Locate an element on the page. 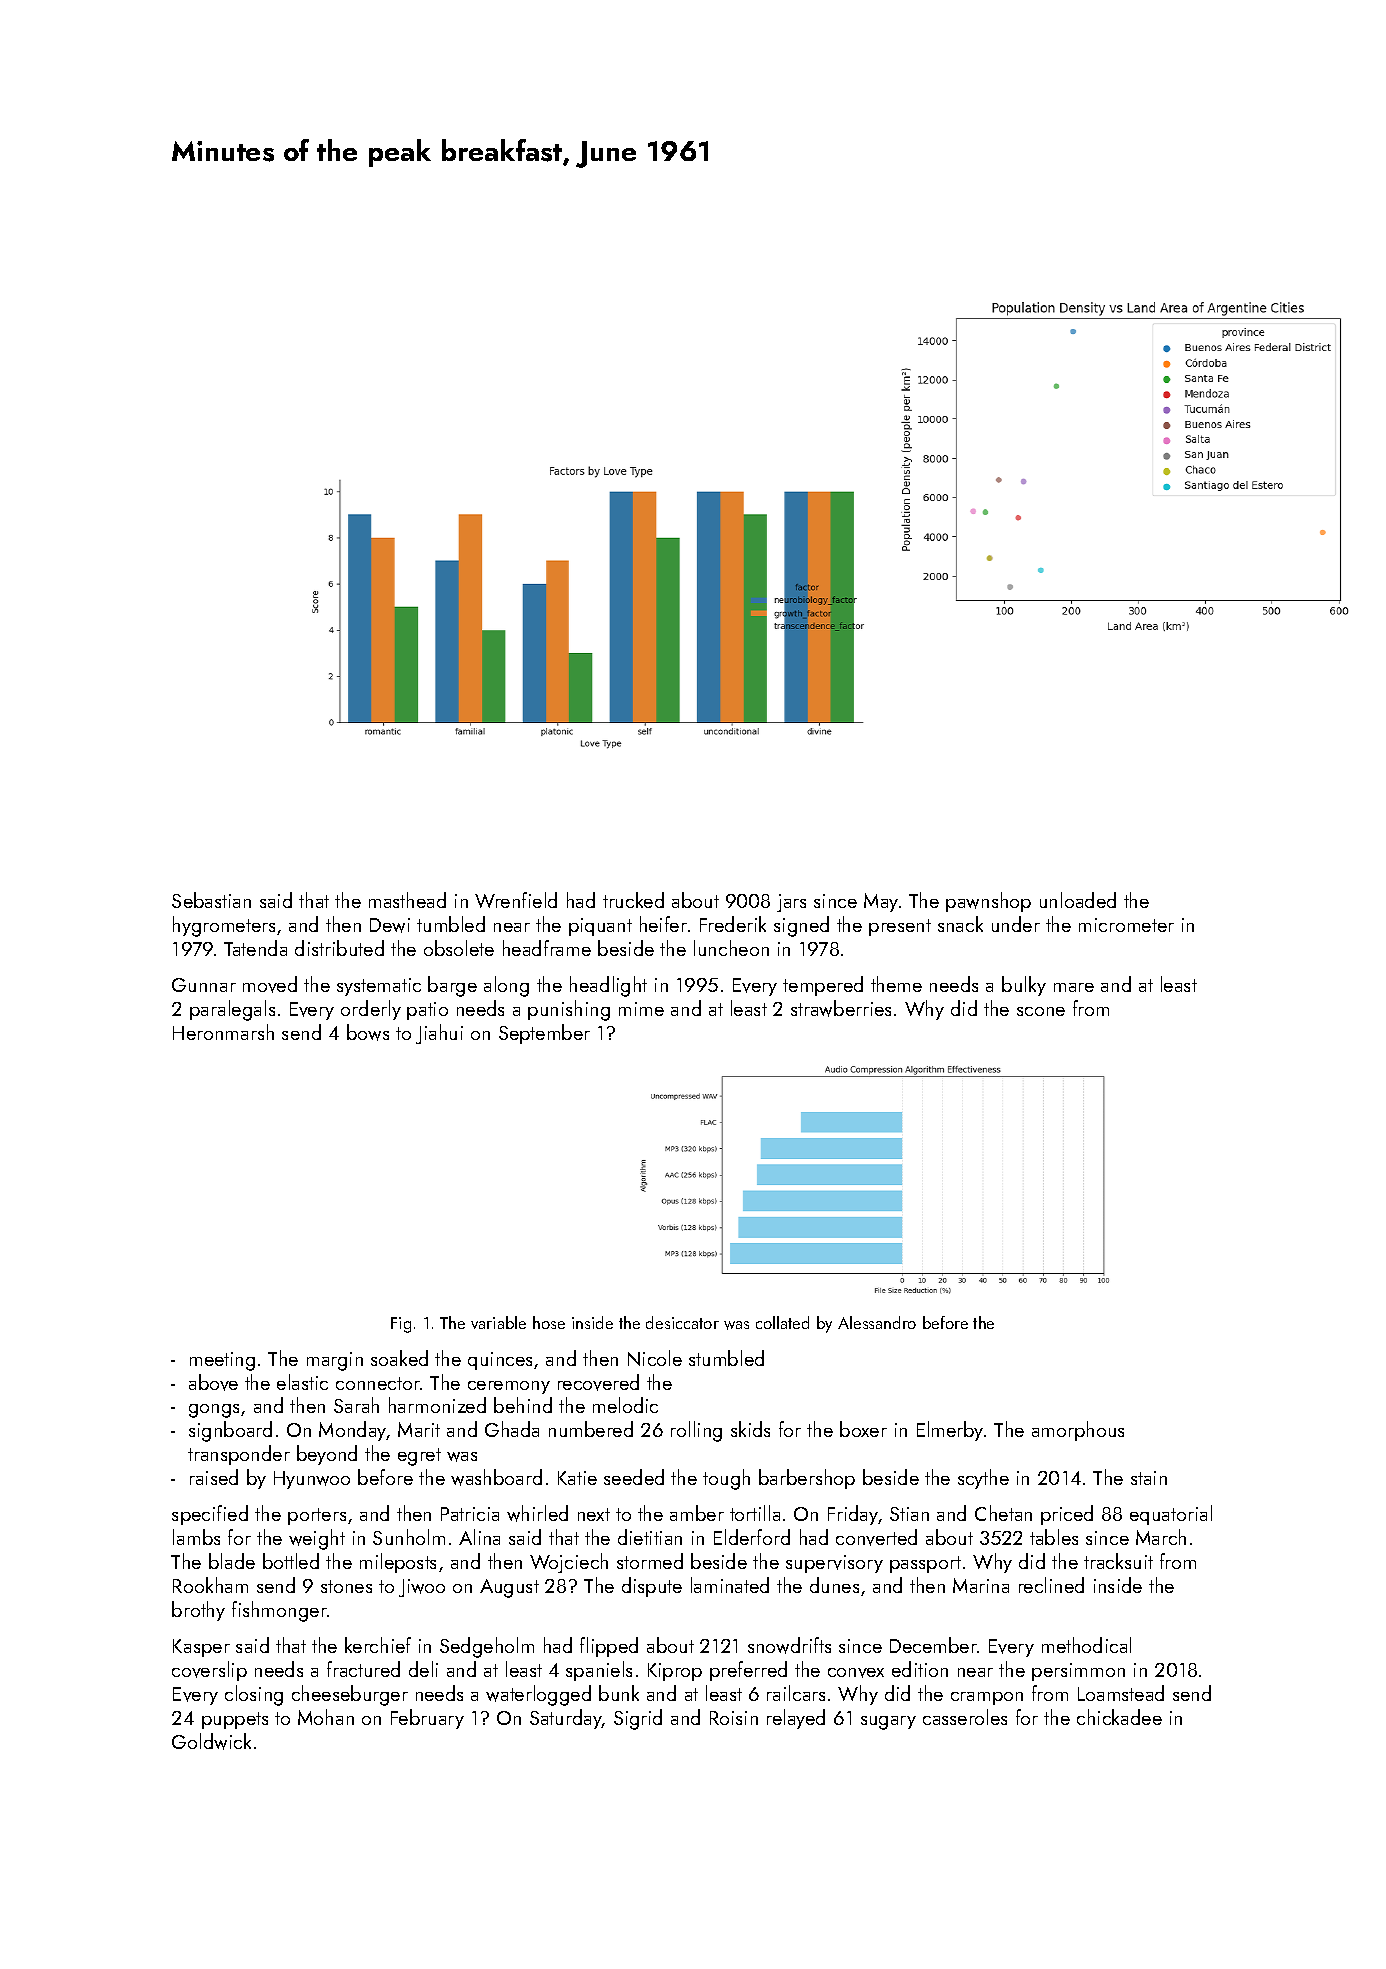 This page has height=1969, width=1386. variable is located at coordinates (498, 1322).
